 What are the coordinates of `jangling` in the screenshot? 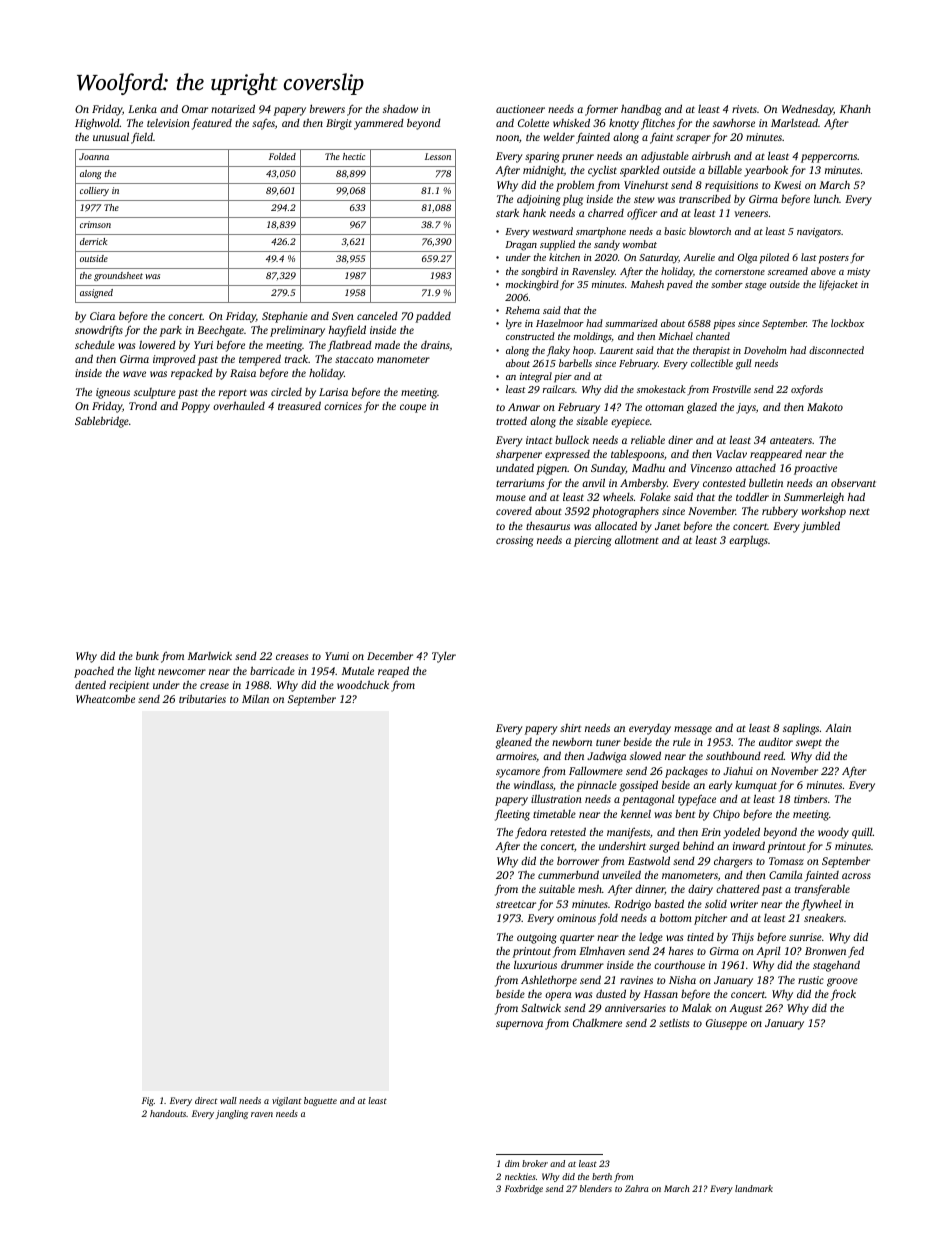 It's located at (231, 1114).
